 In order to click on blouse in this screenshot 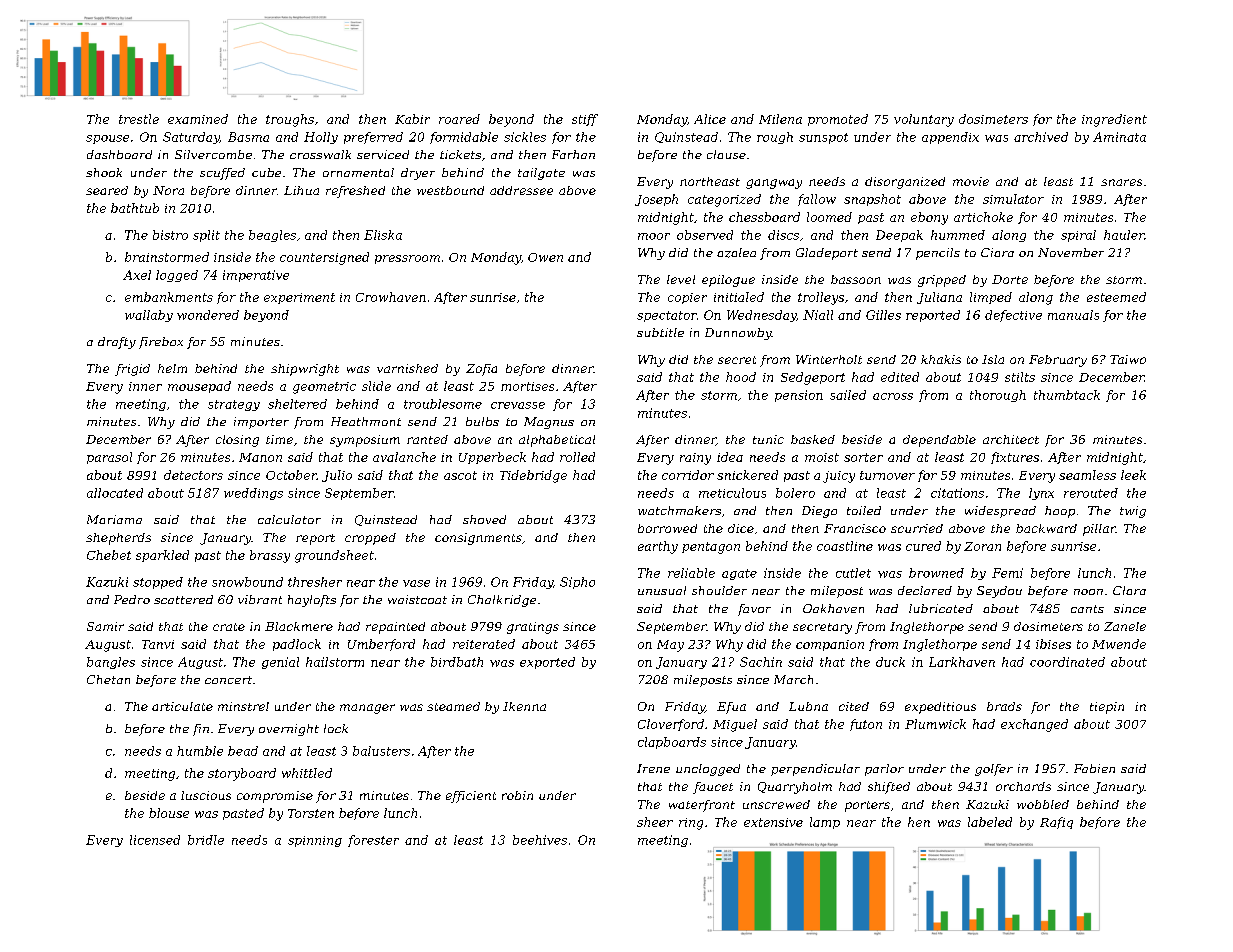, I will do `click(169, 813)`.
